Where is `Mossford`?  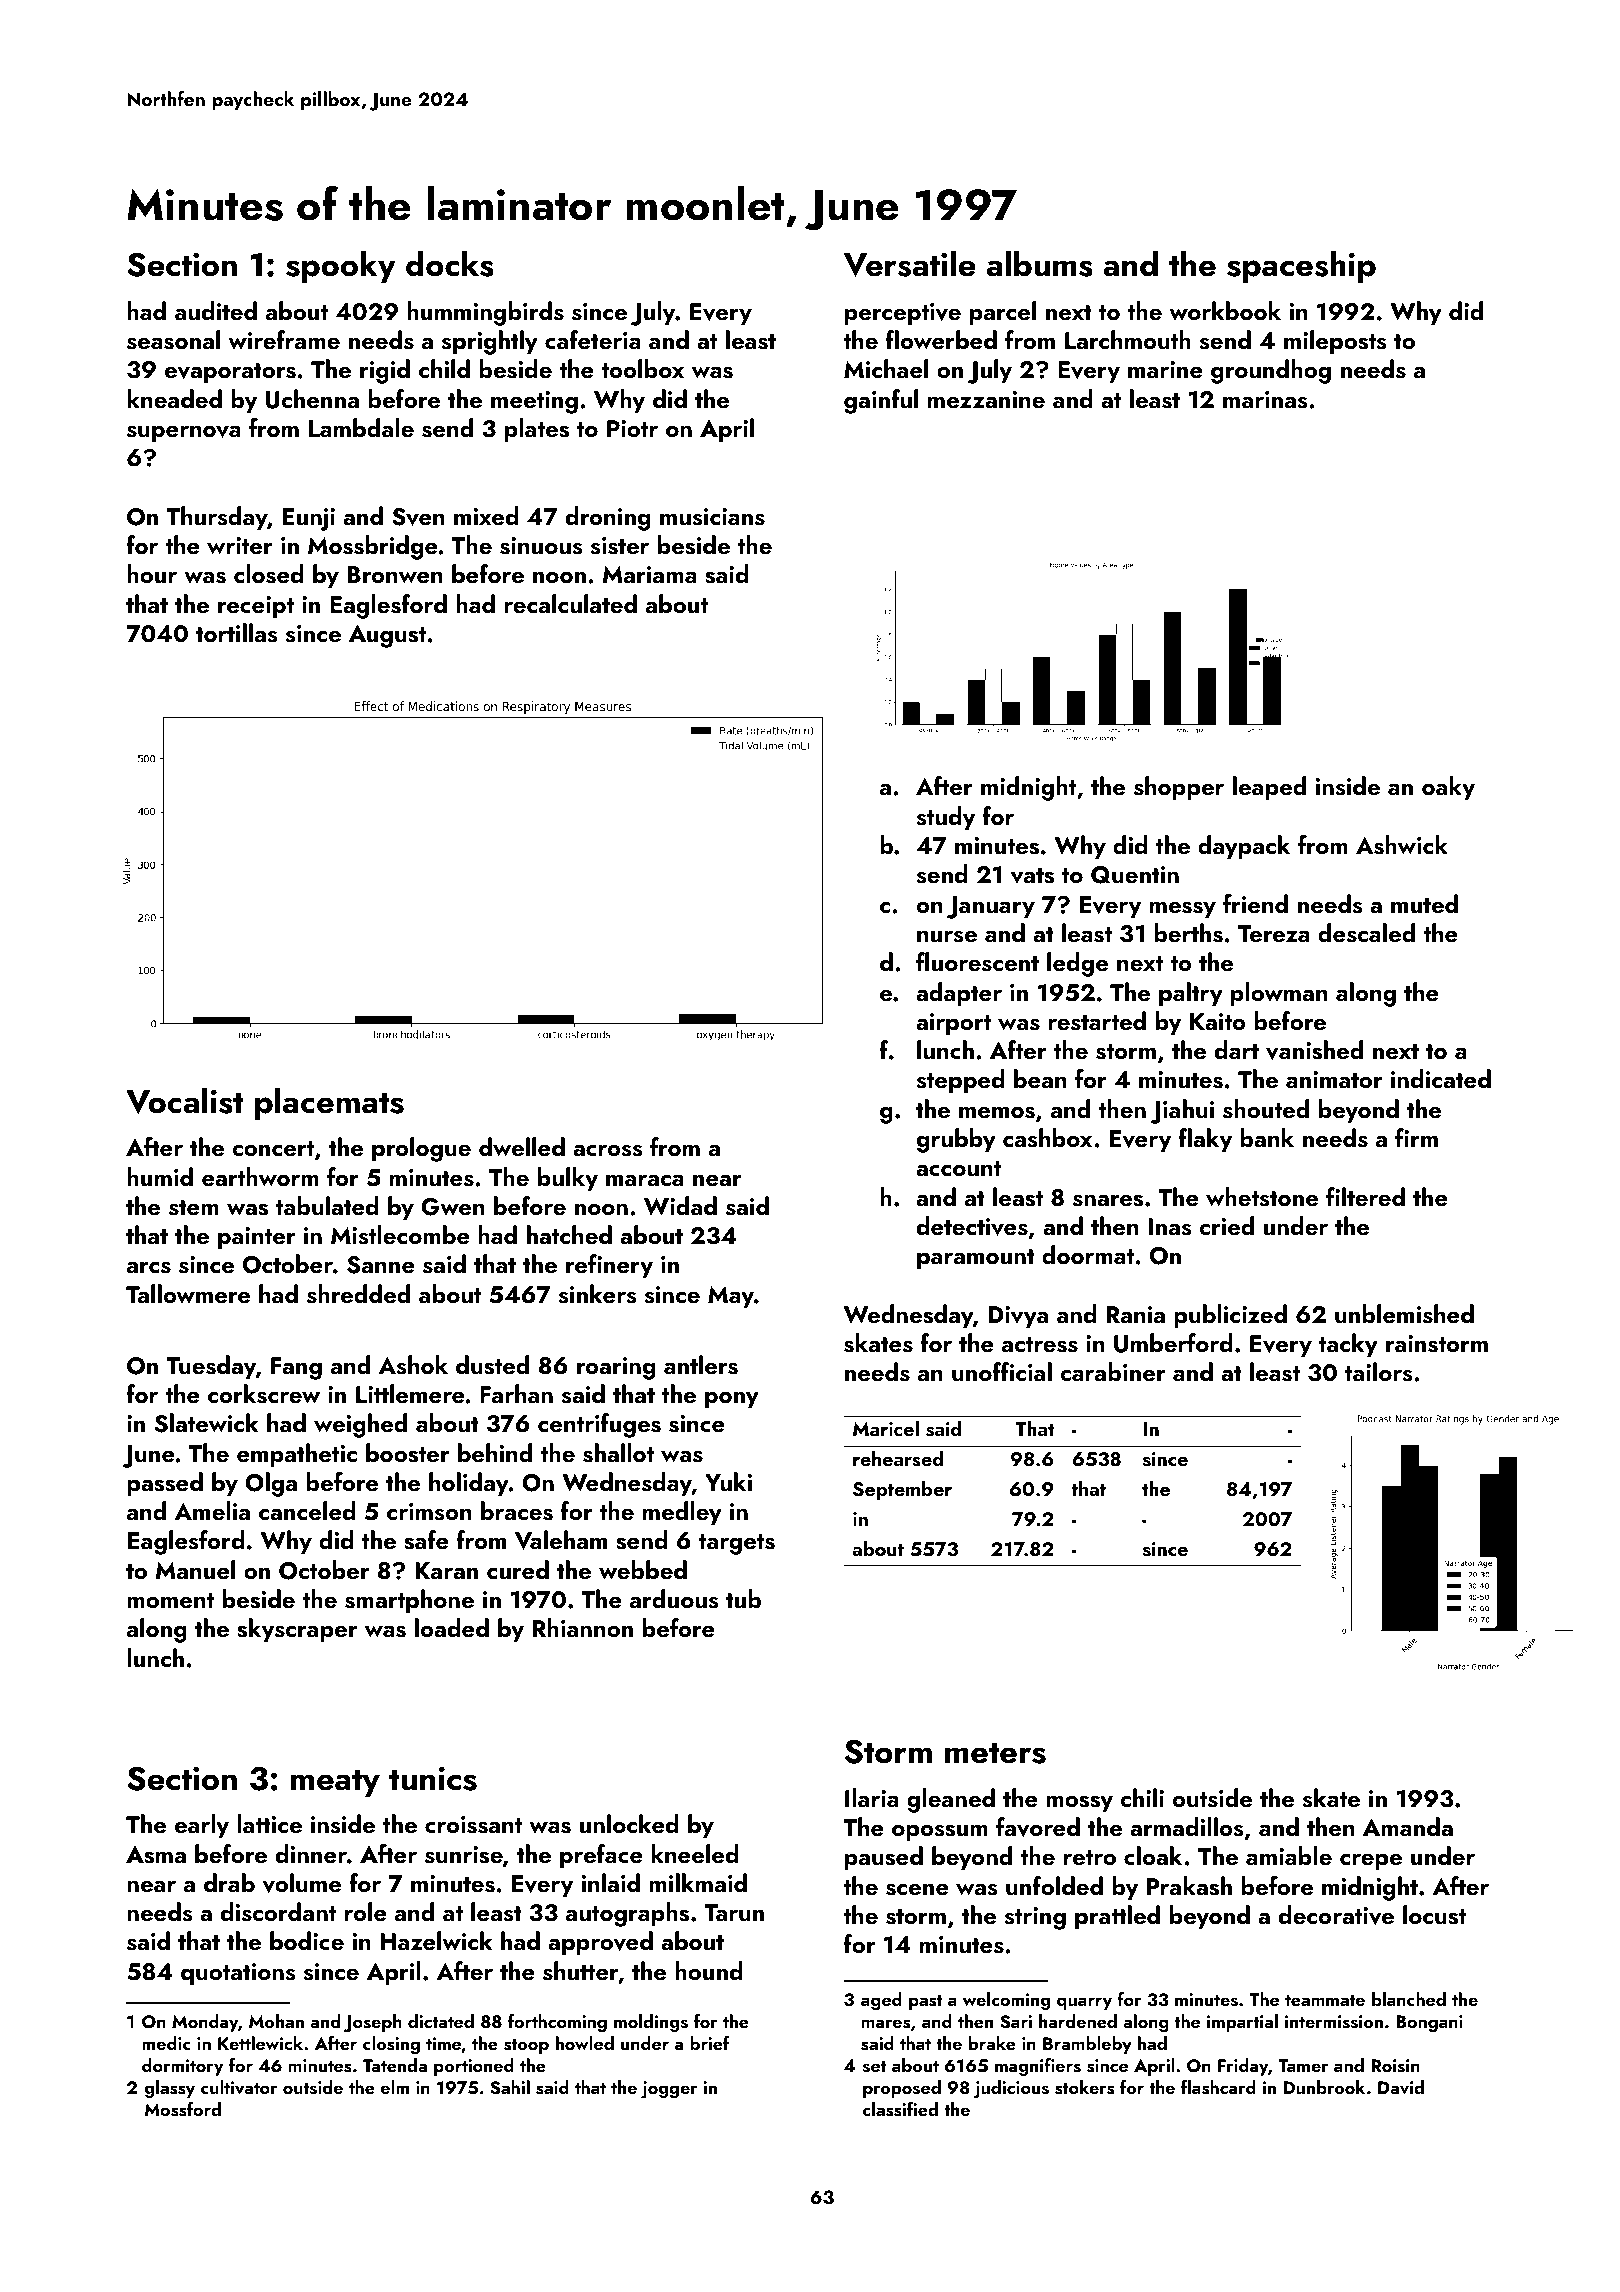
Mossford is located at coordinates (183, 2109).
